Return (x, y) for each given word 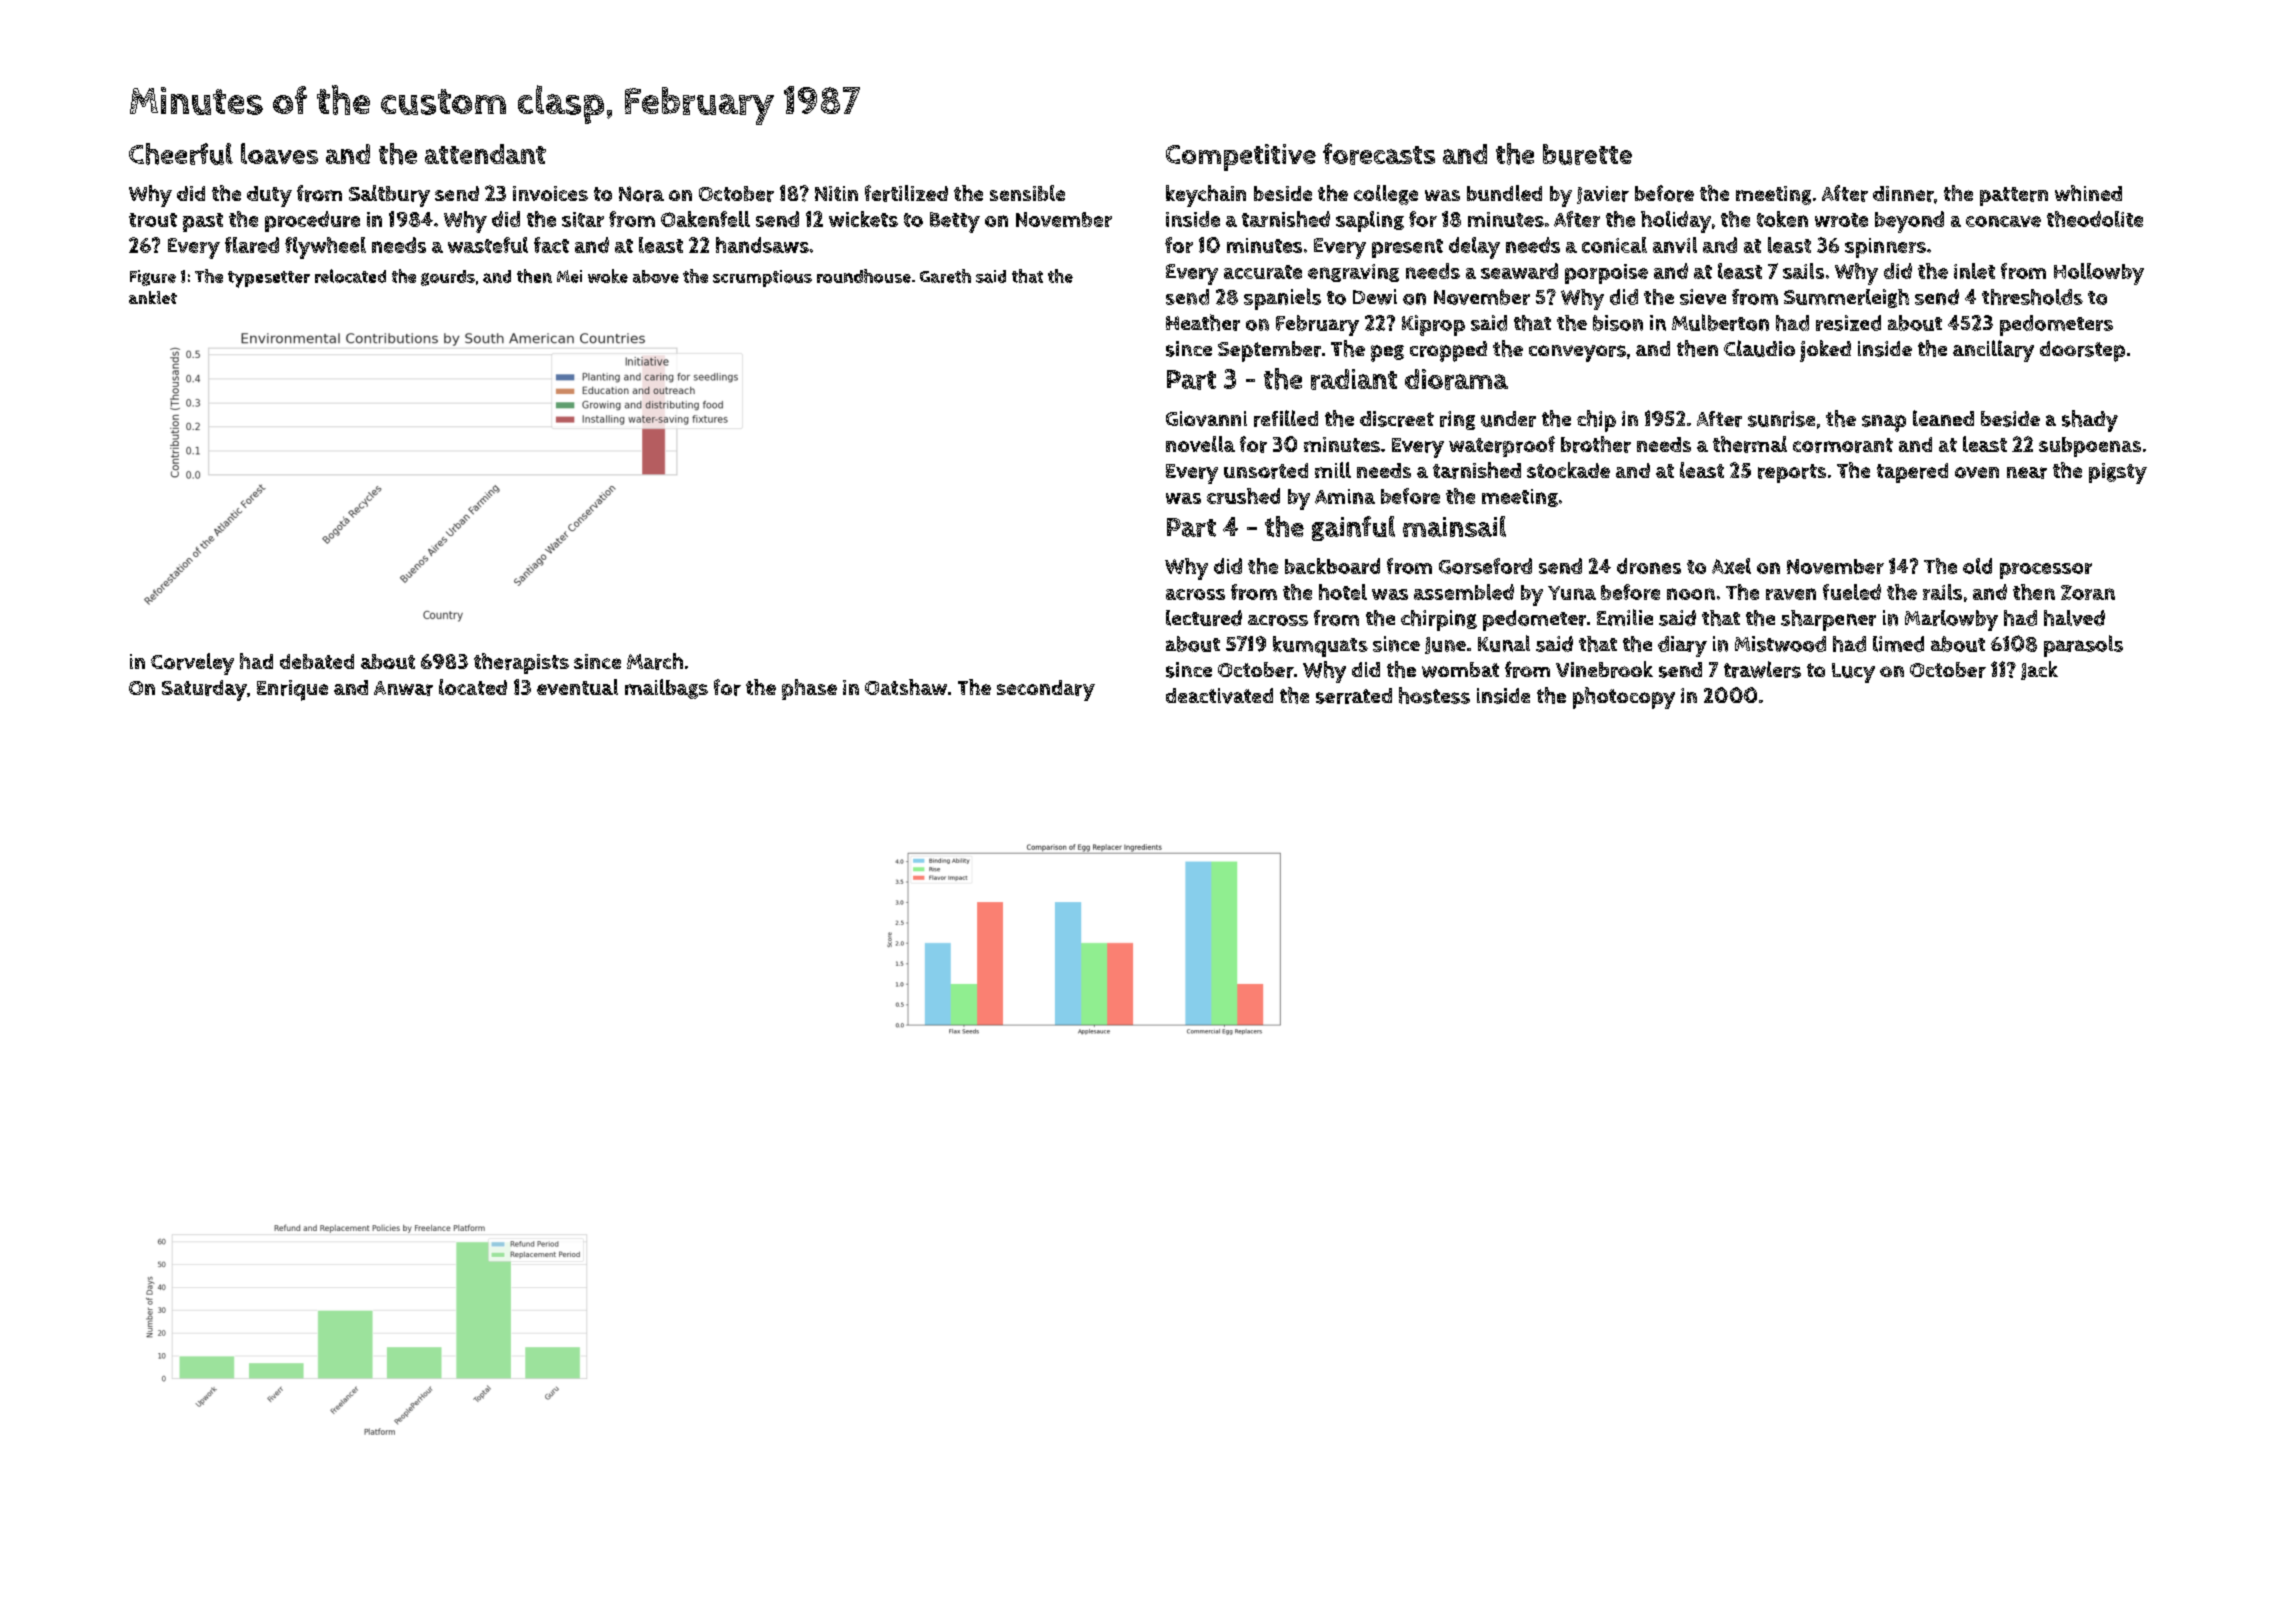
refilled (1286, 418)
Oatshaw (906, 687)
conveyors (1577, 353)
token (1782, 219)
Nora (641, 194)
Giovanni (1206, 419)
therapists (521, 663)
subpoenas (2090, 447)
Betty (955, 222)
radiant (1354, 379)
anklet (153, 297)
